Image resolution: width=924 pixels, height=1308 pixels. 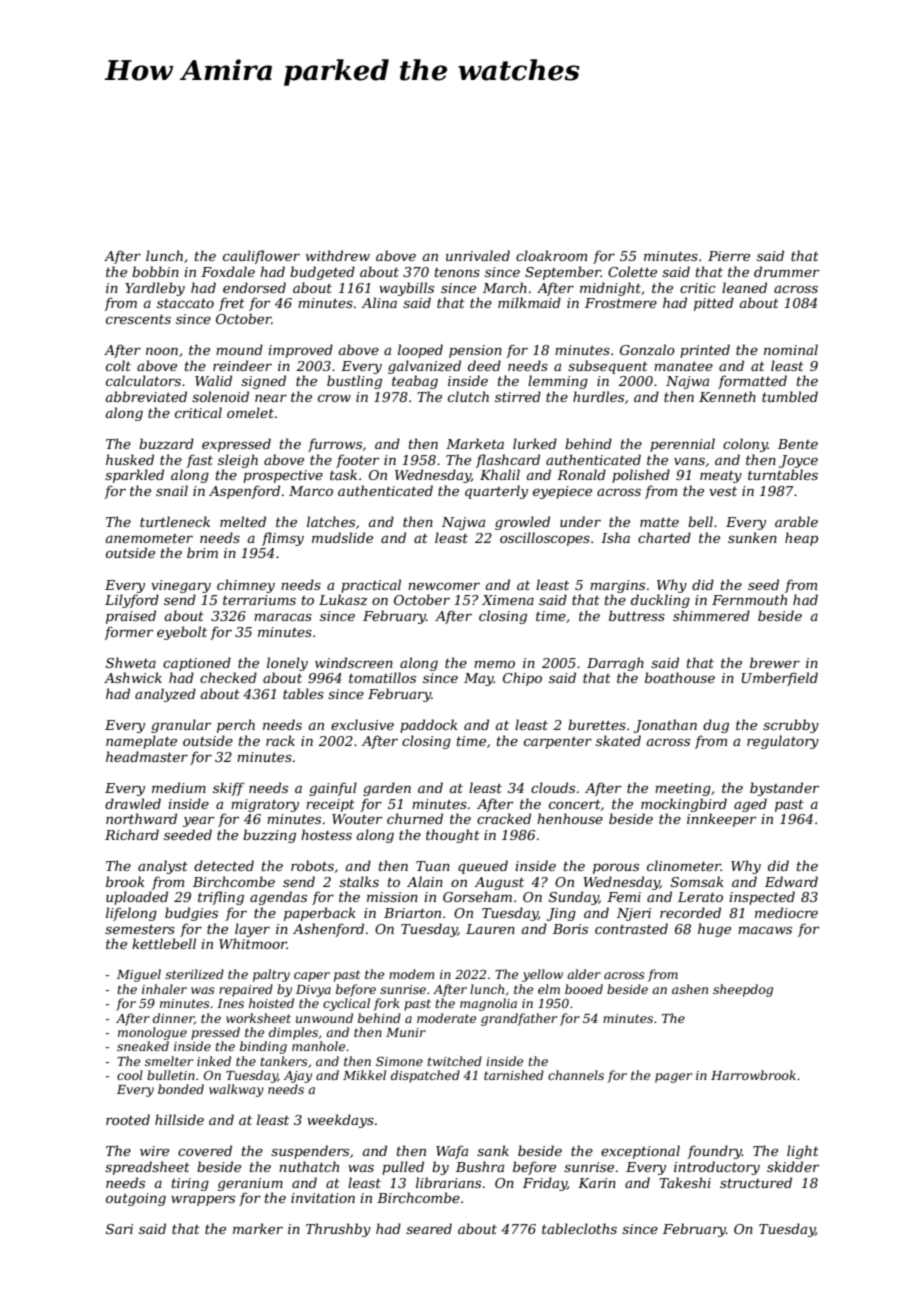 I want to click on sank, so click(x=493, y=1150).
